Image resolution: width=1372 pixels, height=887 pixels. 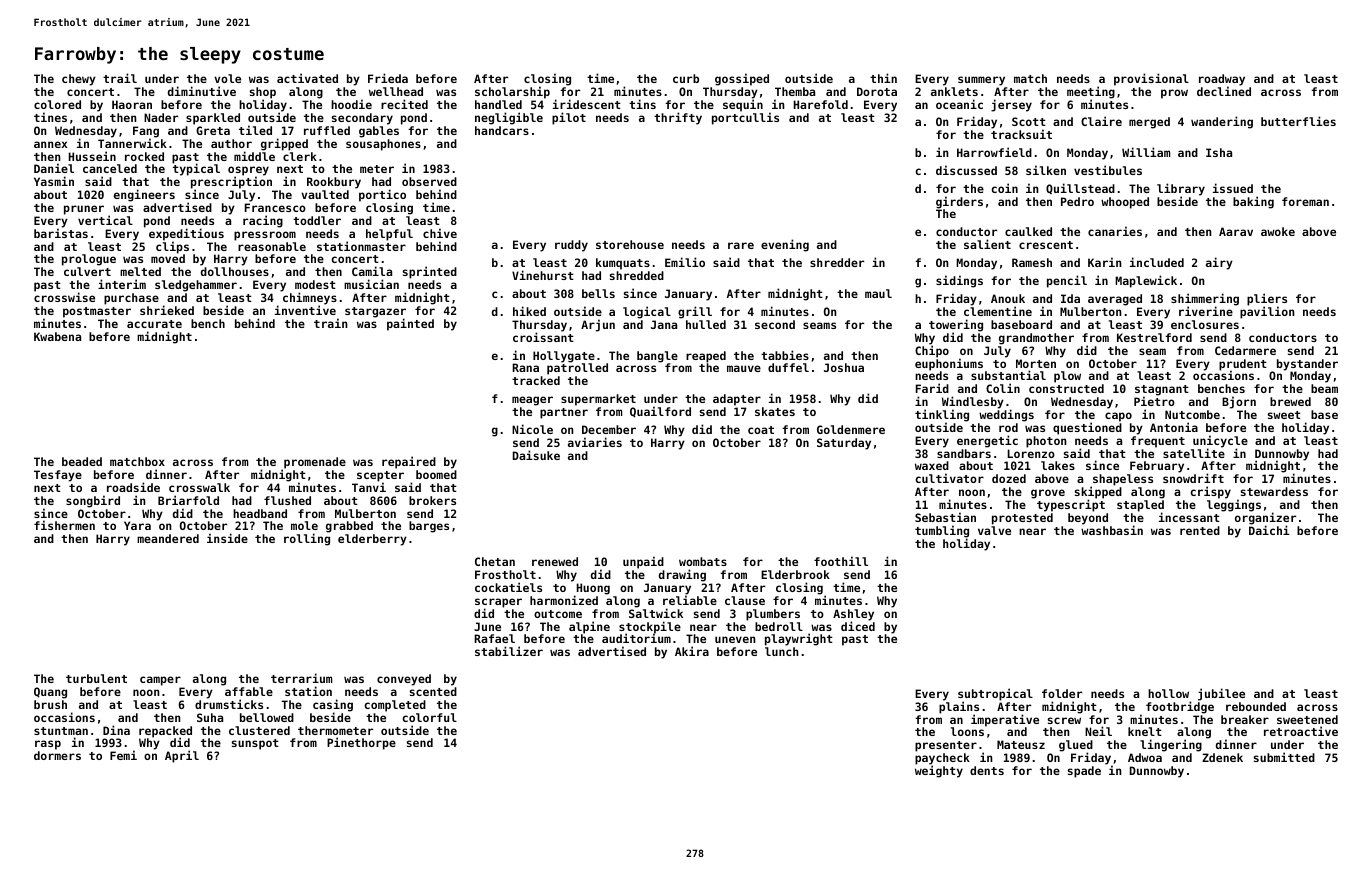 I want to click on casing, so click(x=333, y=705).
